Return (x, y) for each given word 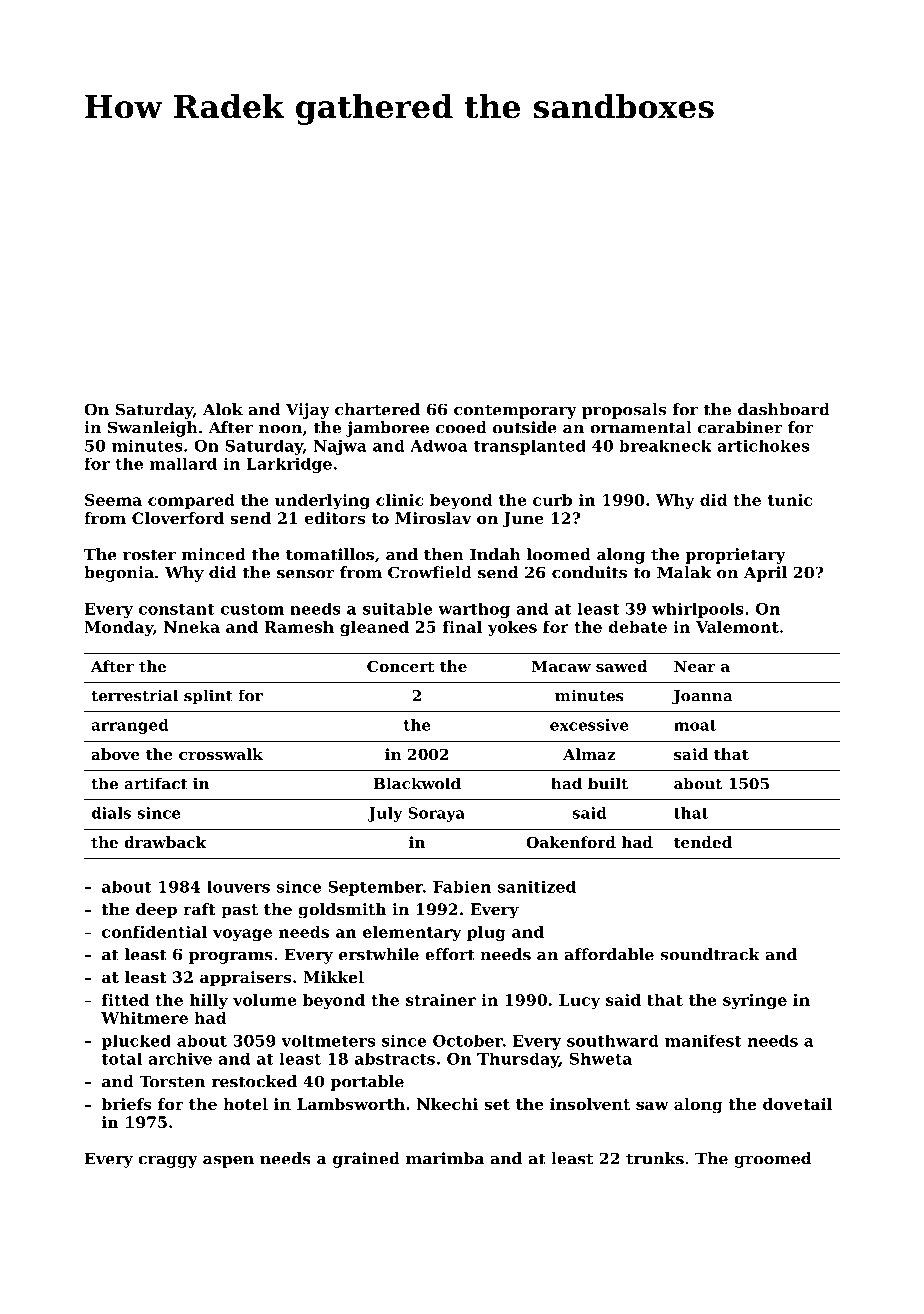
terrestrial (134, 695)
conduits (589, 572)
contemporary (515, 411)
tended (703, 842)
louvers (238, 886)
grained (366, 1160)
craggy (168, 1162)
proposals (624, 411)
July (385, 814)
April (765, 574)
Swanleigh (153, 429)
